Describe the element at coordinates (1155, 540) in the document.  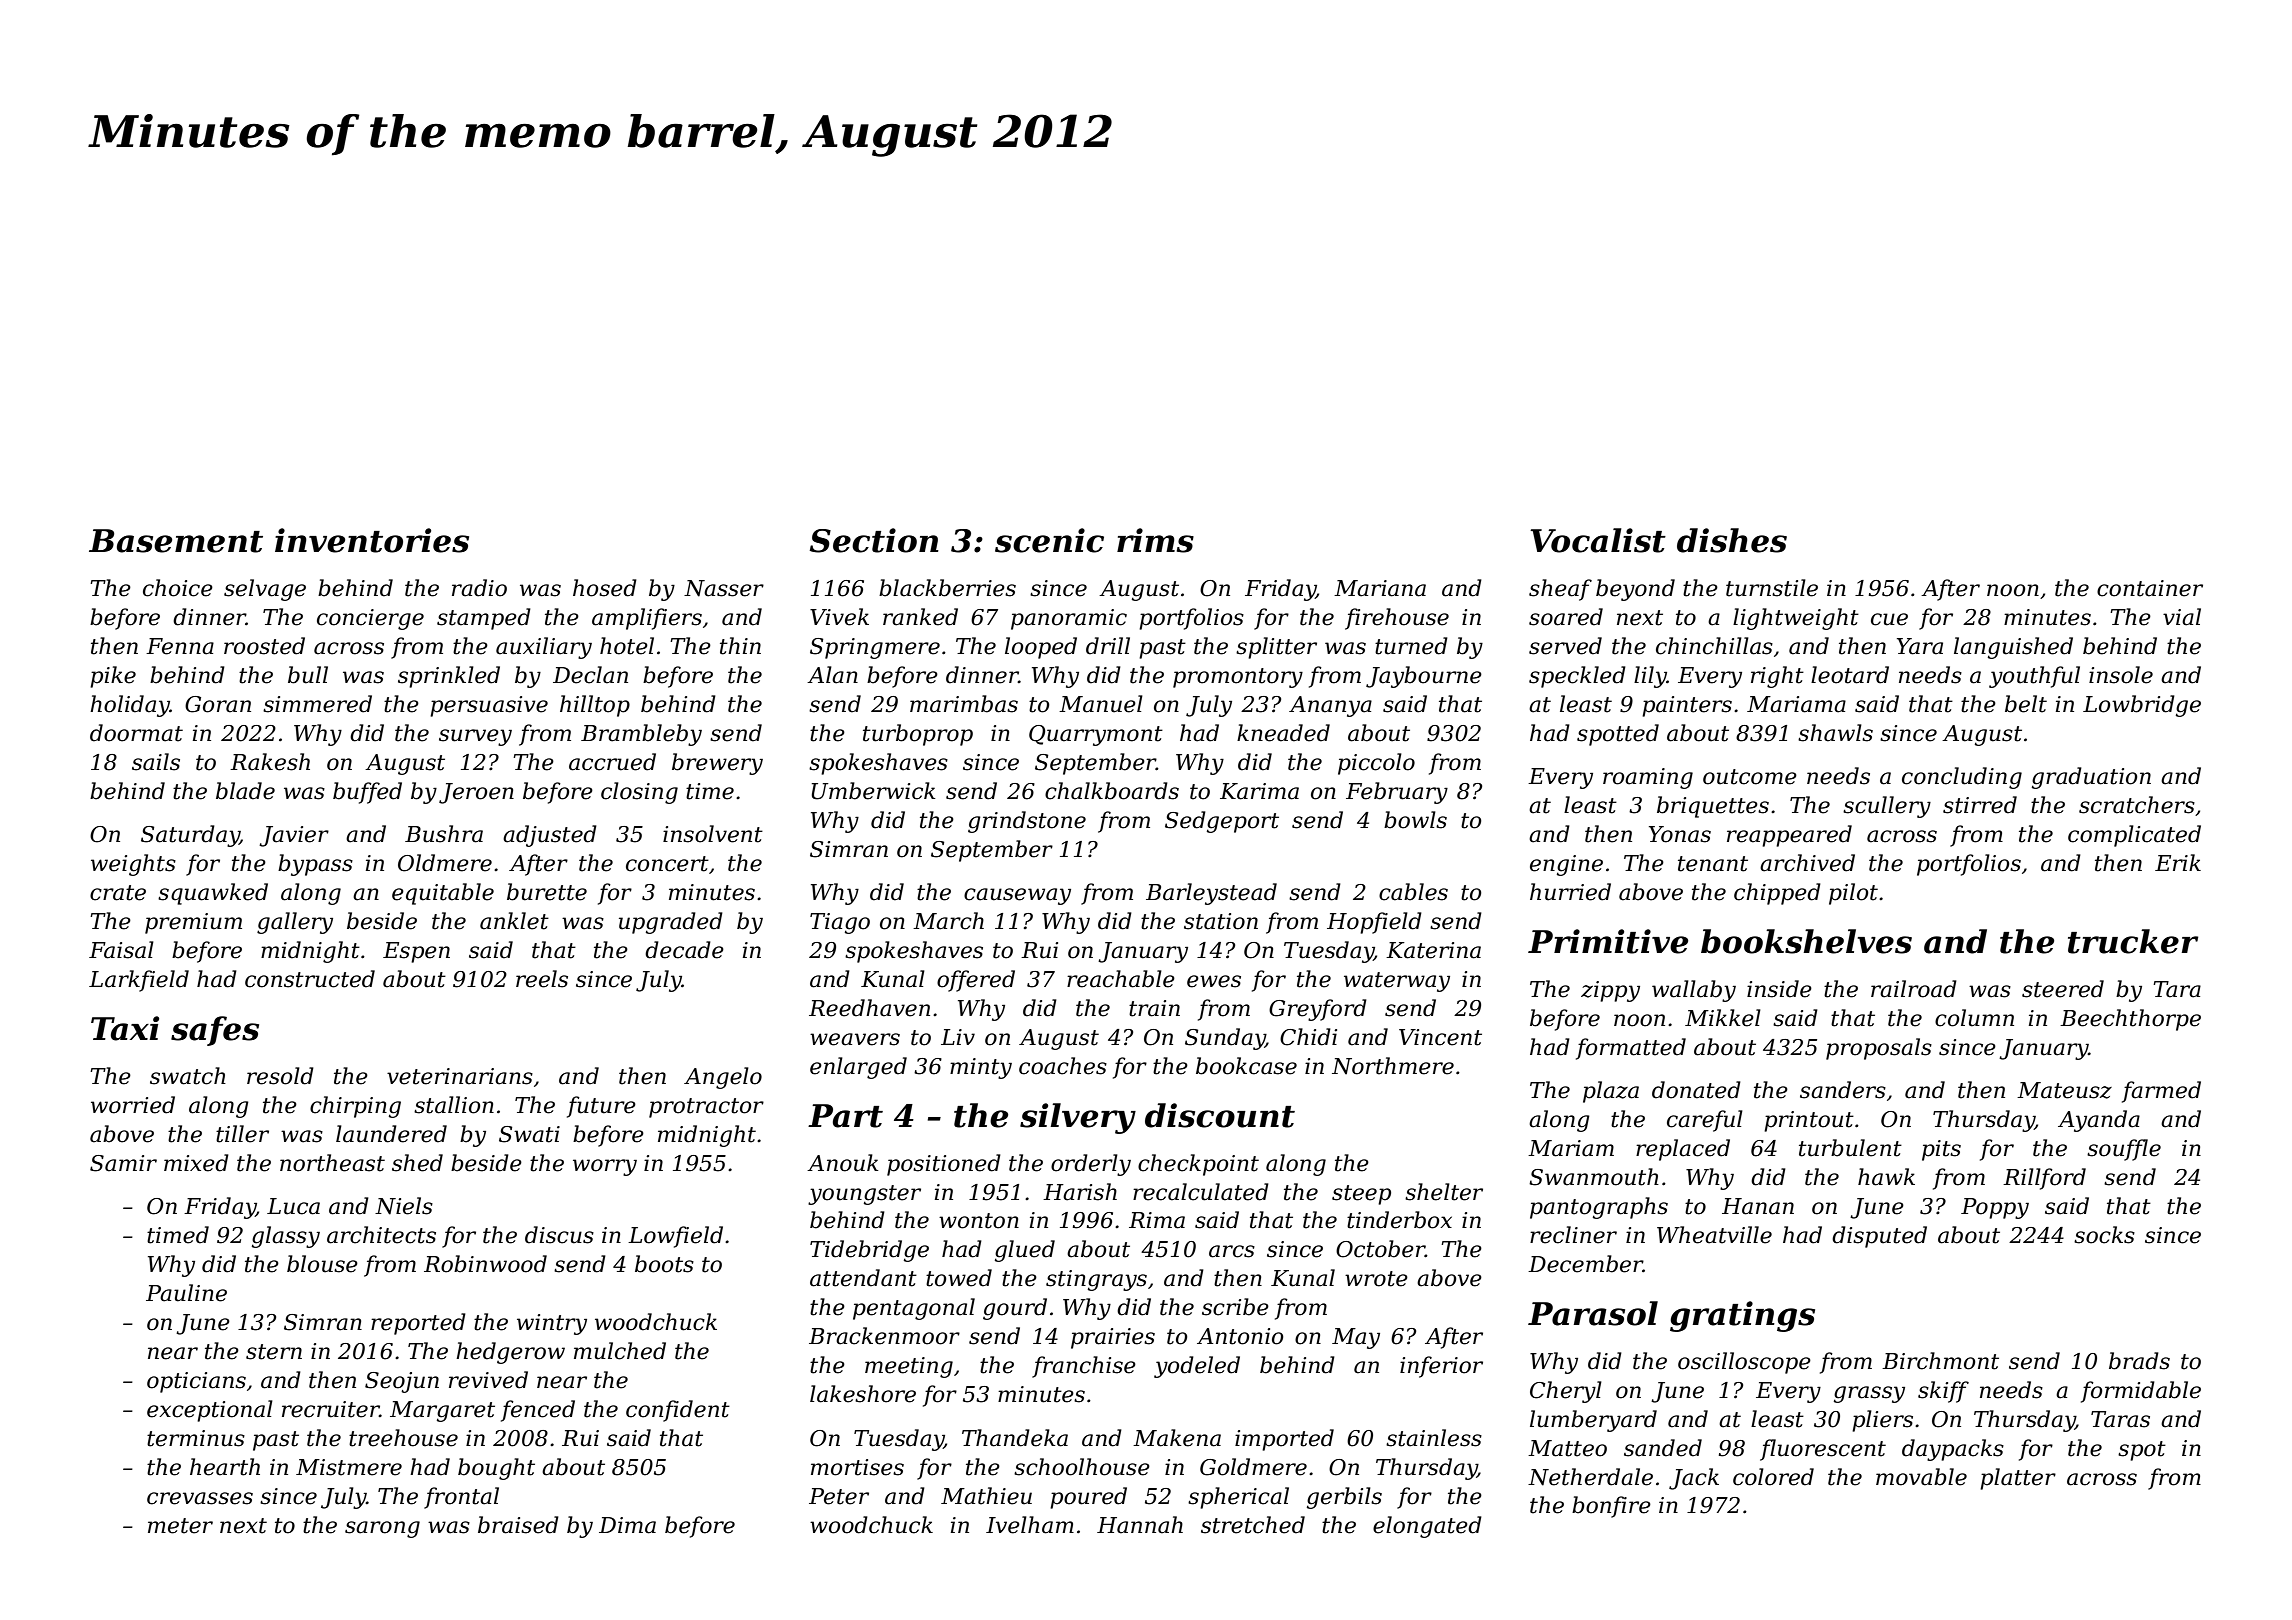
I see `rims` at that location.
